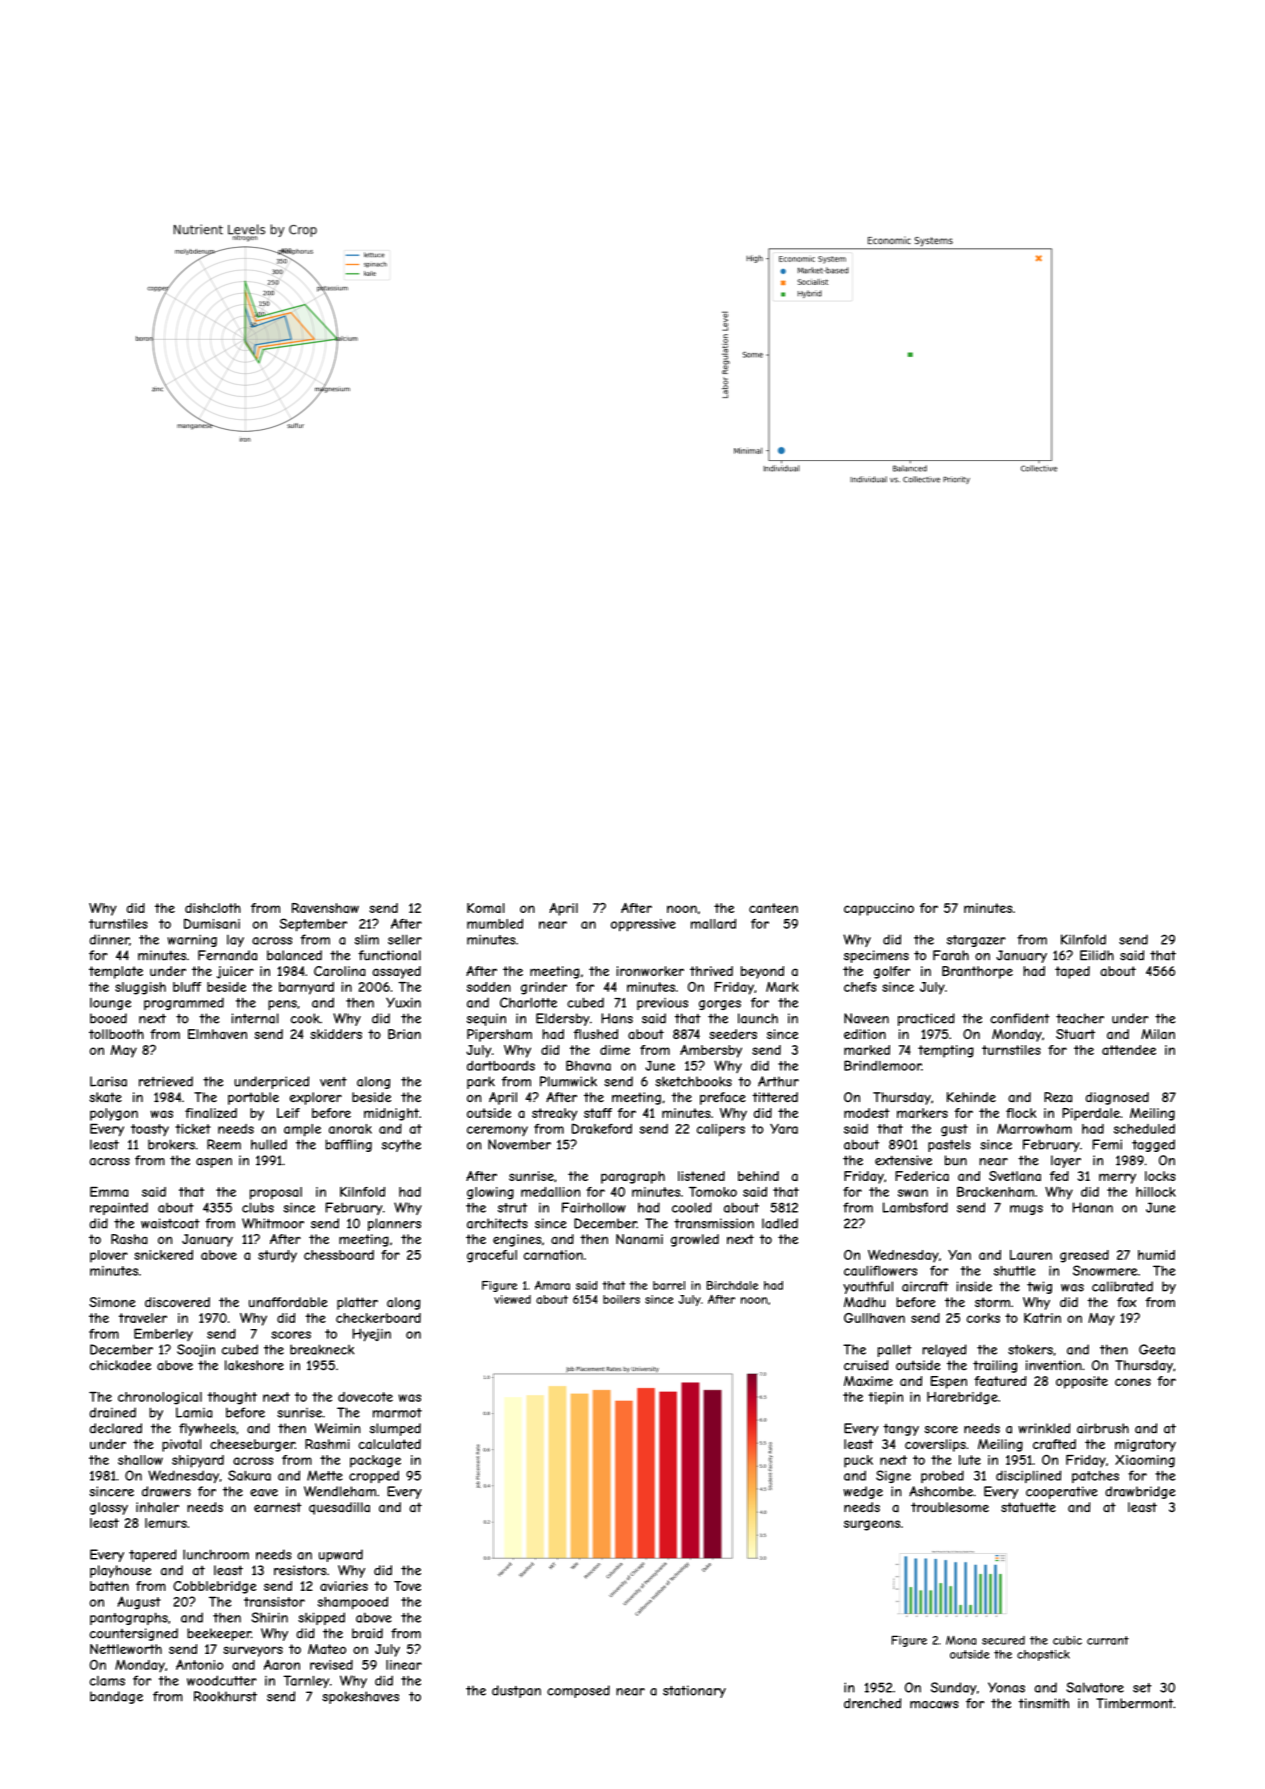 This image has width=1265, height=1789. I want to click on graceful, so click(492, 1256).
